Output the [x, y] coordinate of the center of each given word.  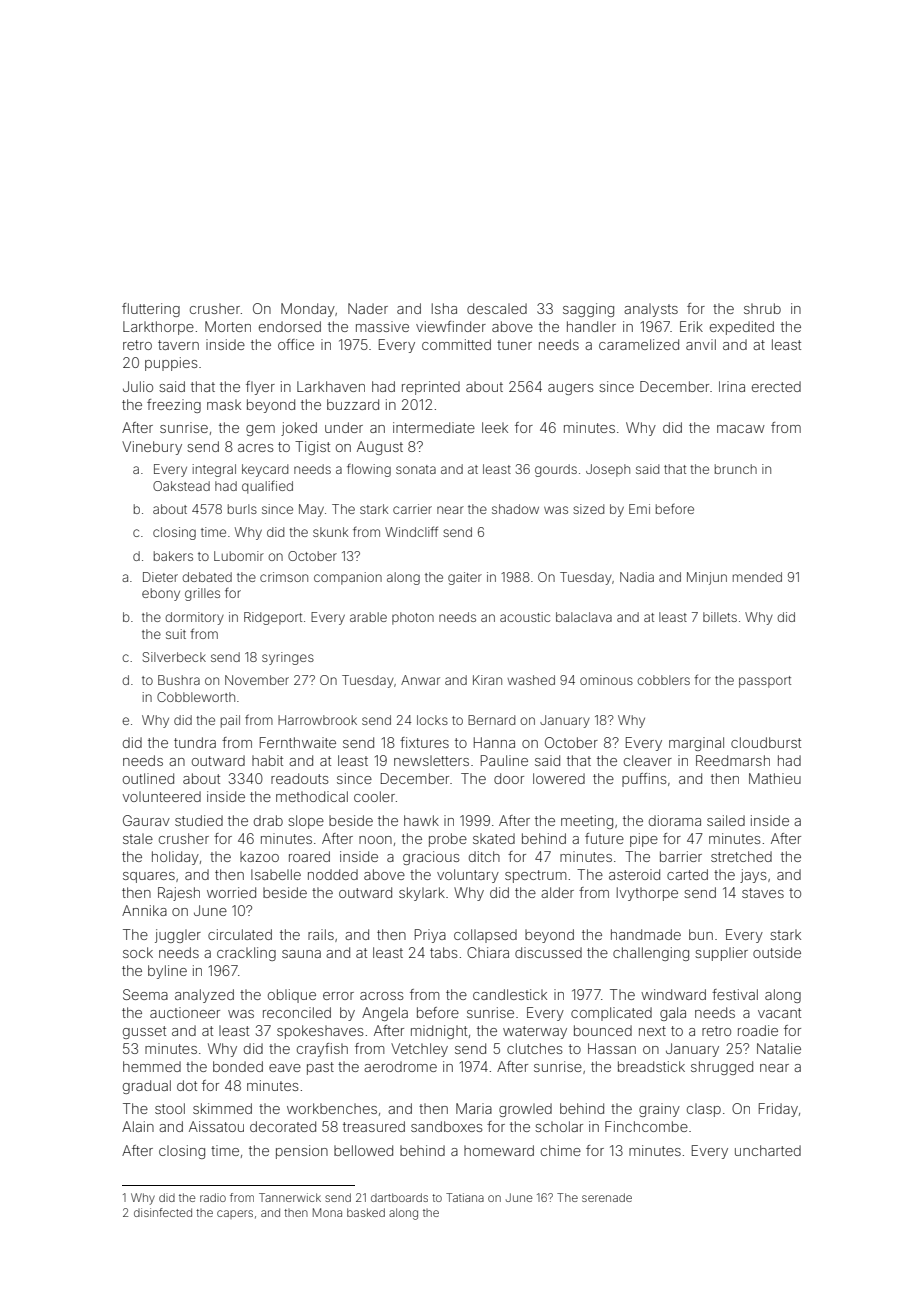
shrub [762, 308]
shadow [515, 509]
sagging [588, 310]
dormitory [194, 618]
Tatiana [465, 1197]
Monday [308, 310]
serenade [607, 1197]
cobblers [663, 680]
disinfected [163, 1212]
